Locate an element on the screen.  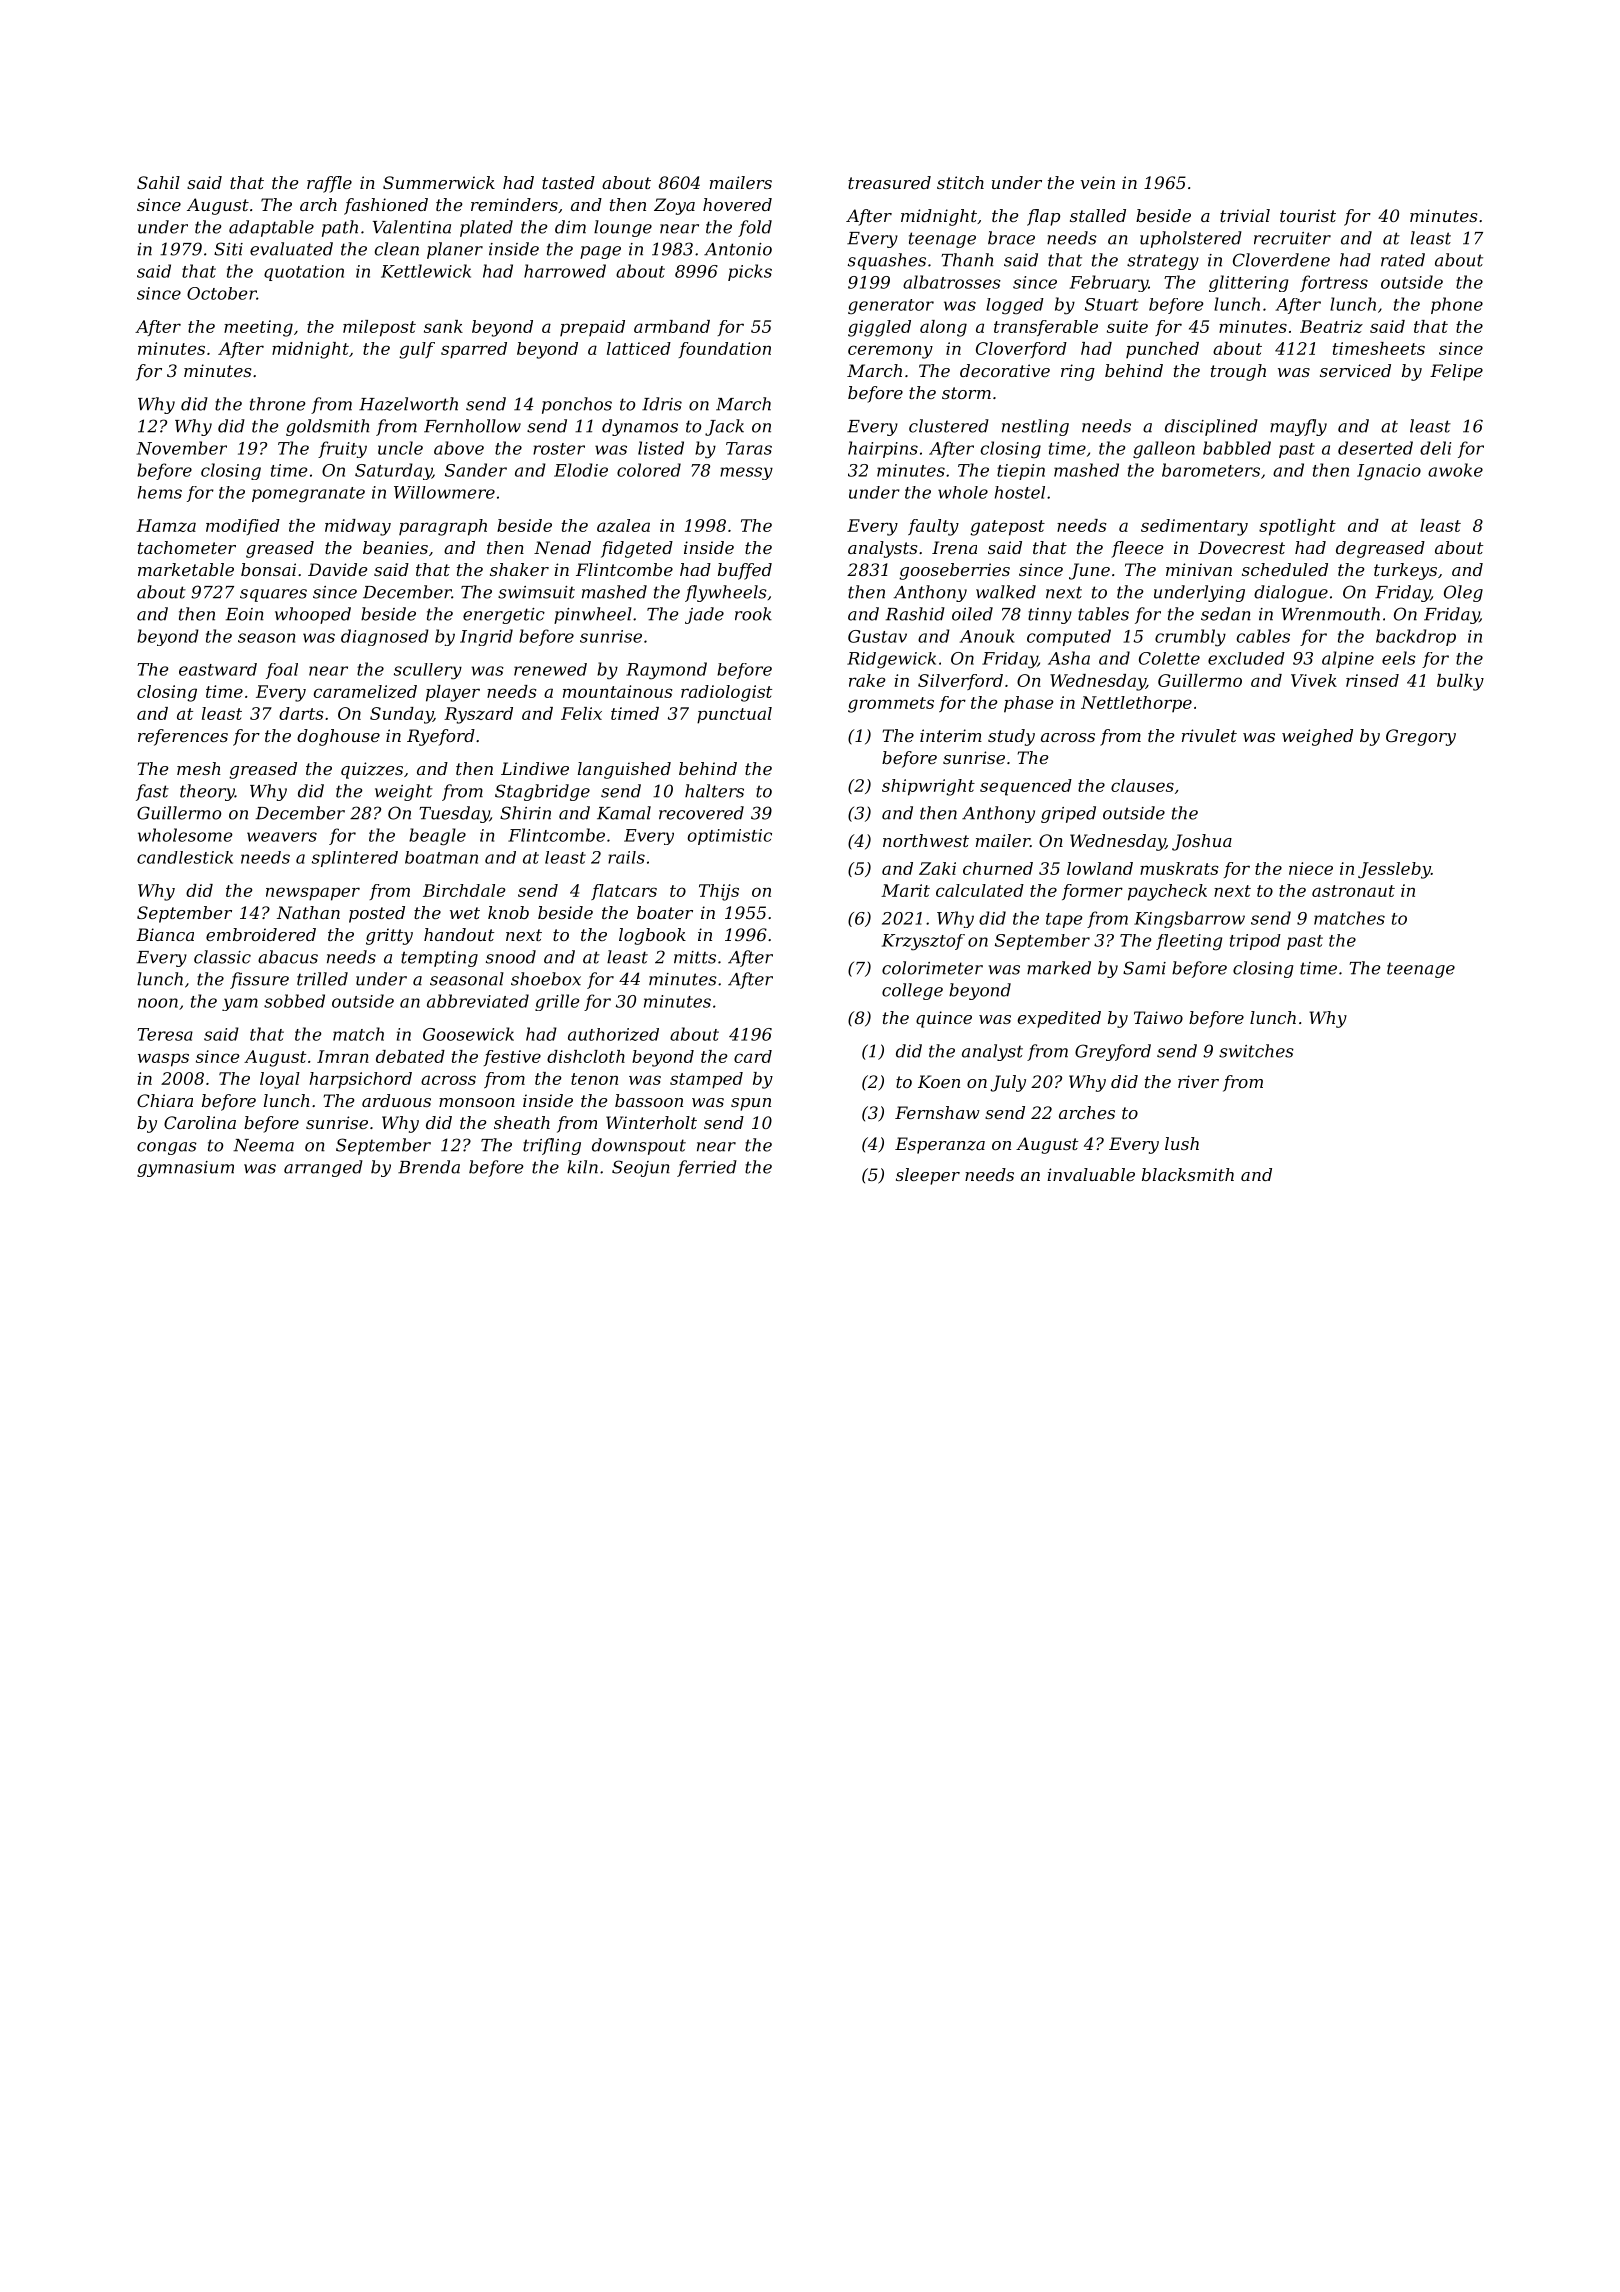
gymnasium is located at coordinates (185, 1169).
